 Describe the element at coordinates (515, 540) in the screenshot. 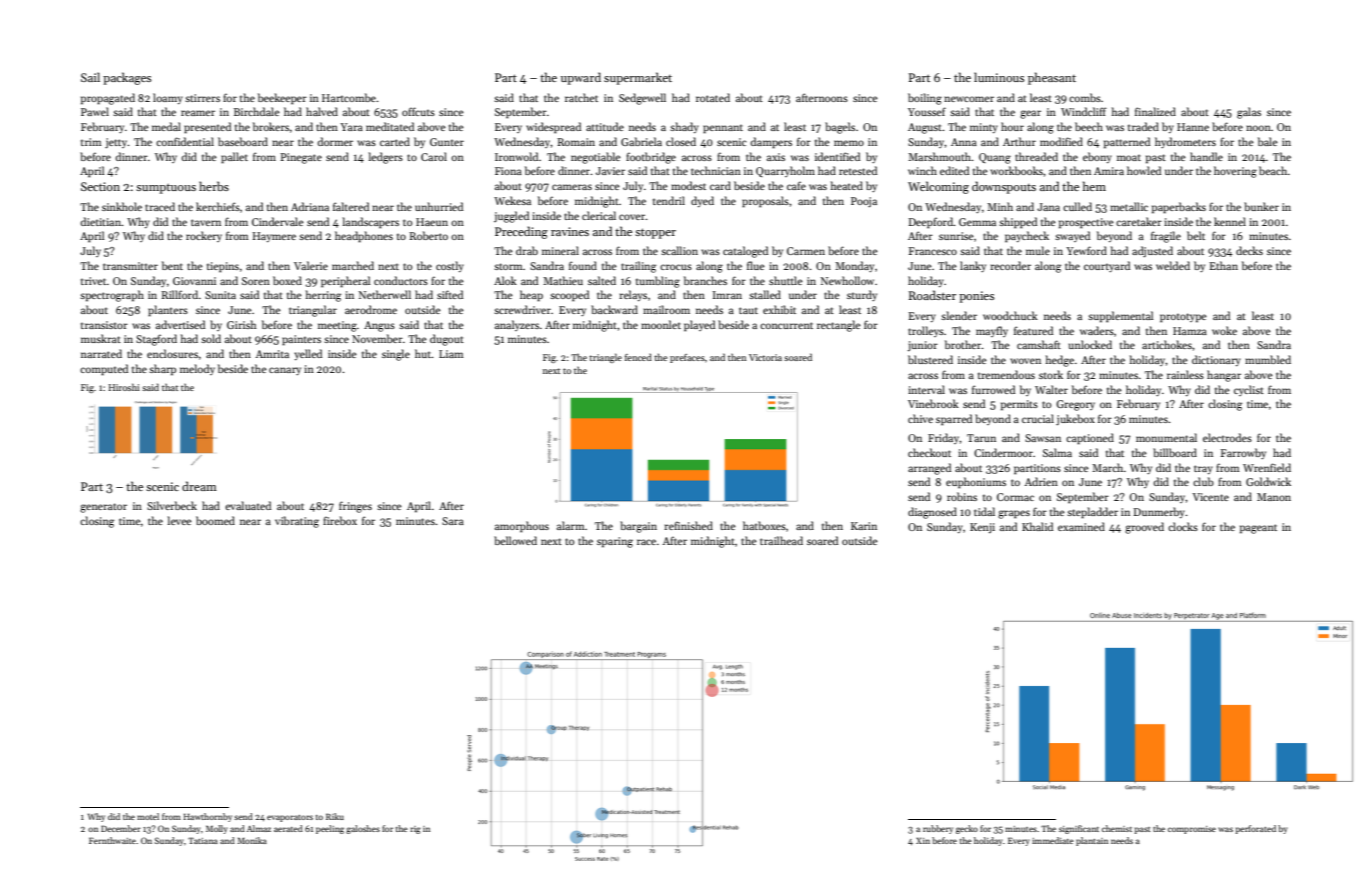

I see `bellowed` at that location.
